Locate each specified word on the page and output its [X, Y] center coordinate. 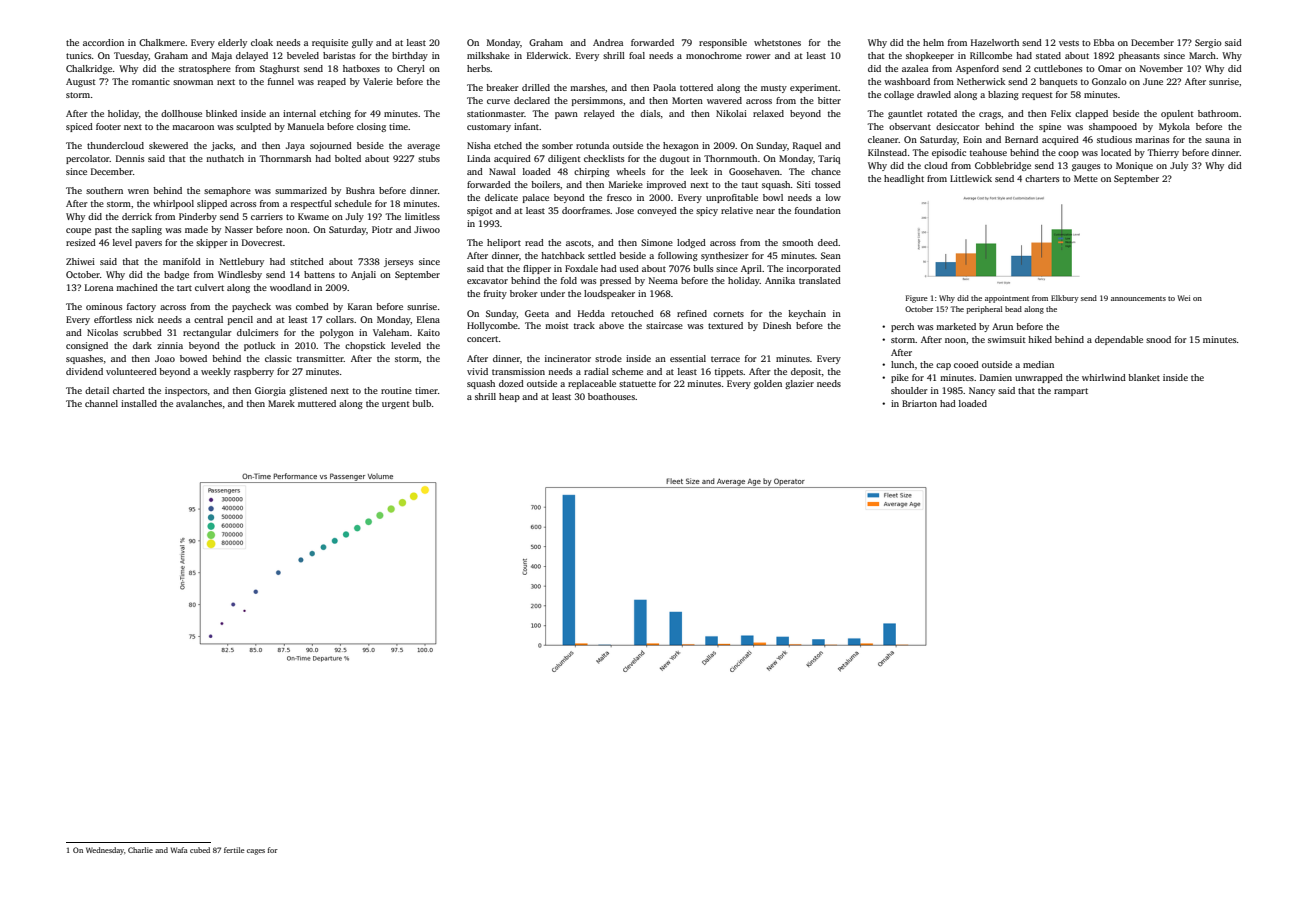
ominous [104, 306]
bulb [421, 403]
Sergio [1208, 43]
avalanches [199, 403]
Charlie [140, 850]
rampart [1071, 392]
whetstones [777, 42]
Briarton [919, 403]
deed [828, 242]
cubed [200, 850]
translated [820, 280]
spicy [707, 211]
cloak [262, 42]
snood [1158, 339]
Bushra [360, 190]
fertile [234, 850]
